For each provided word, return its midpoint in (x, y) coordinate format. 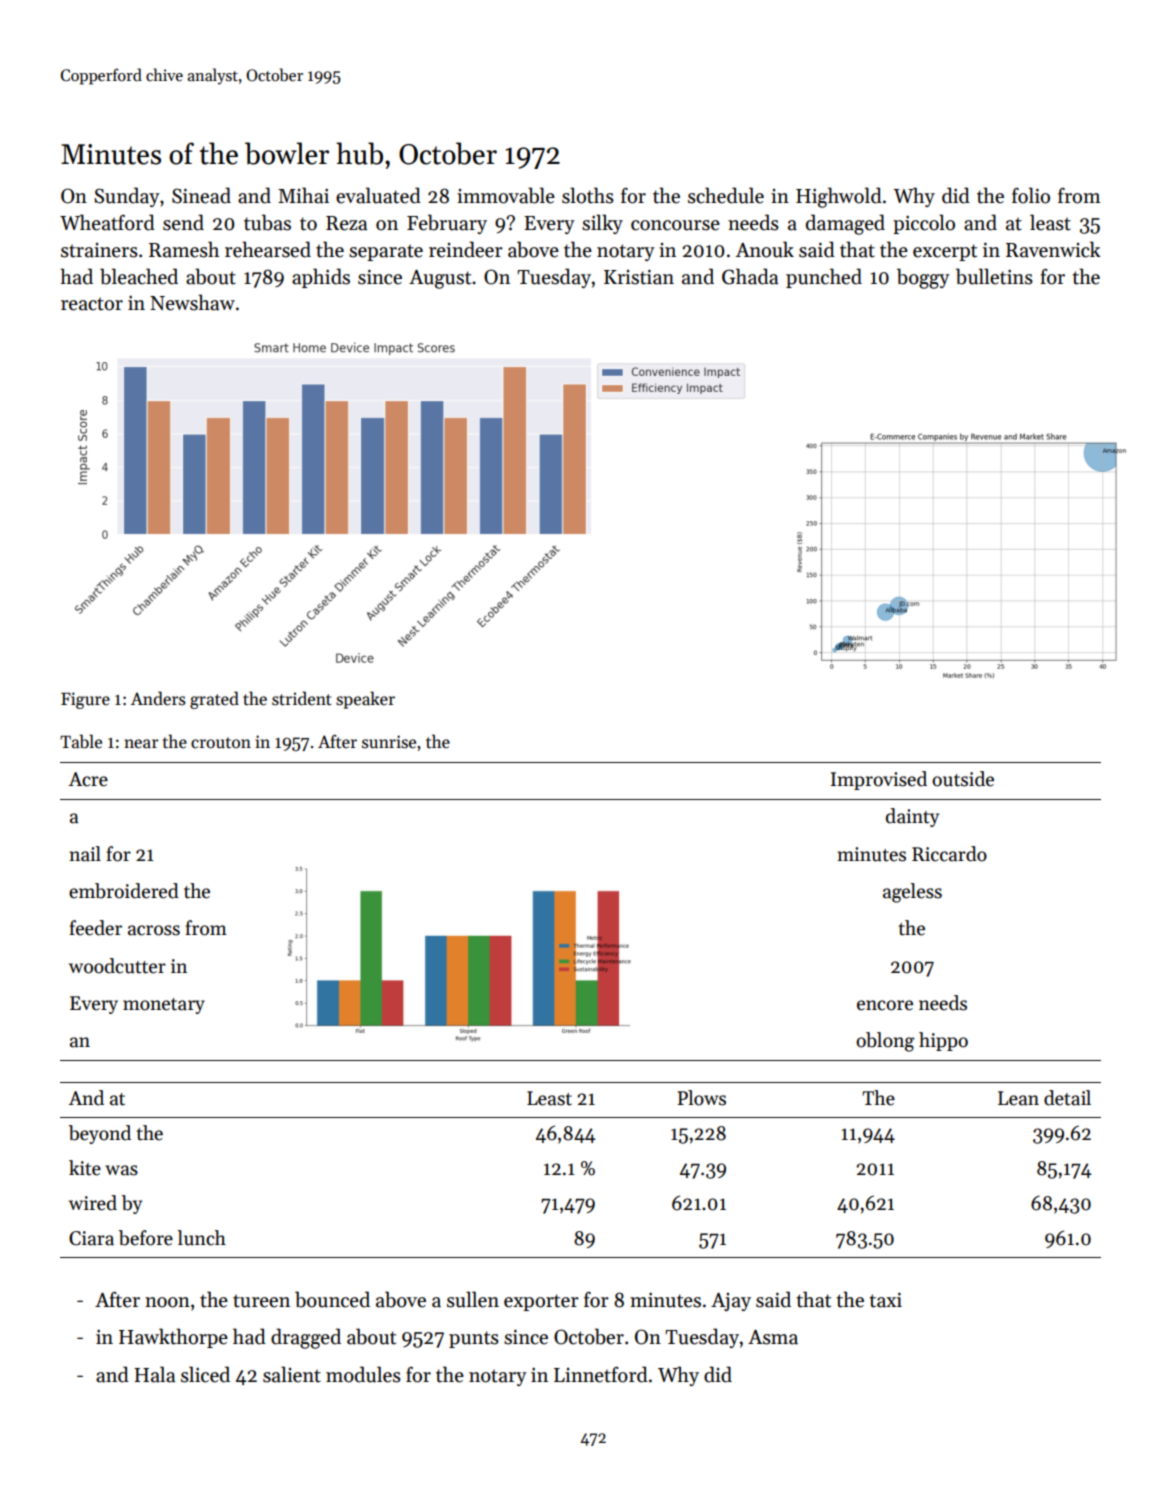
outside (963, 779)
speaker (365, 700)
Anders (158, 698)
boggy (923, 278)
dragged (306, 1338)
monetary (164, 1006)
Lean (1018, 1098)
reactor (92, 304)
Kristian (639, 277)
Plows (701, 1098)
